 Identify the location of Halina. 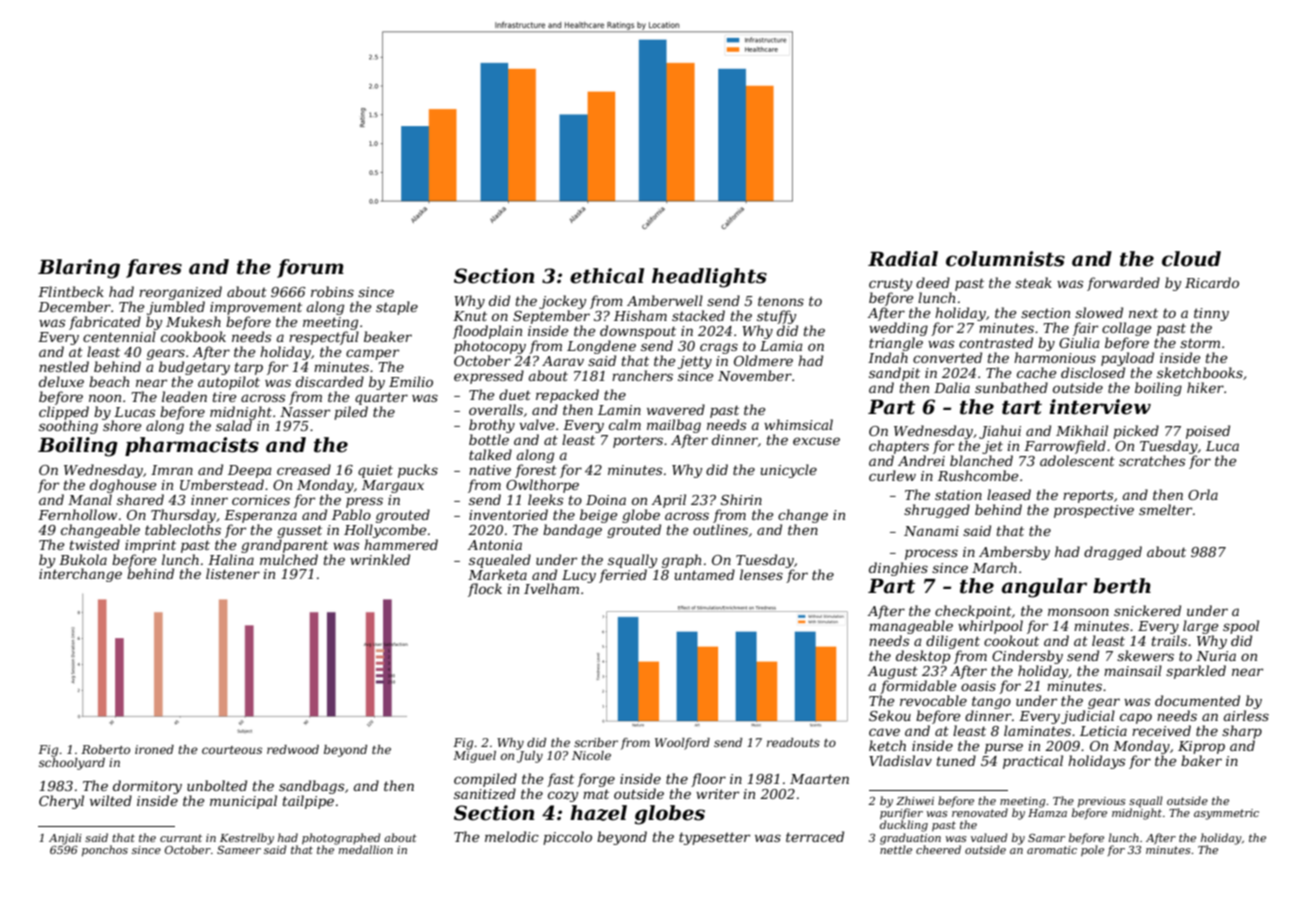
(231, 559).
